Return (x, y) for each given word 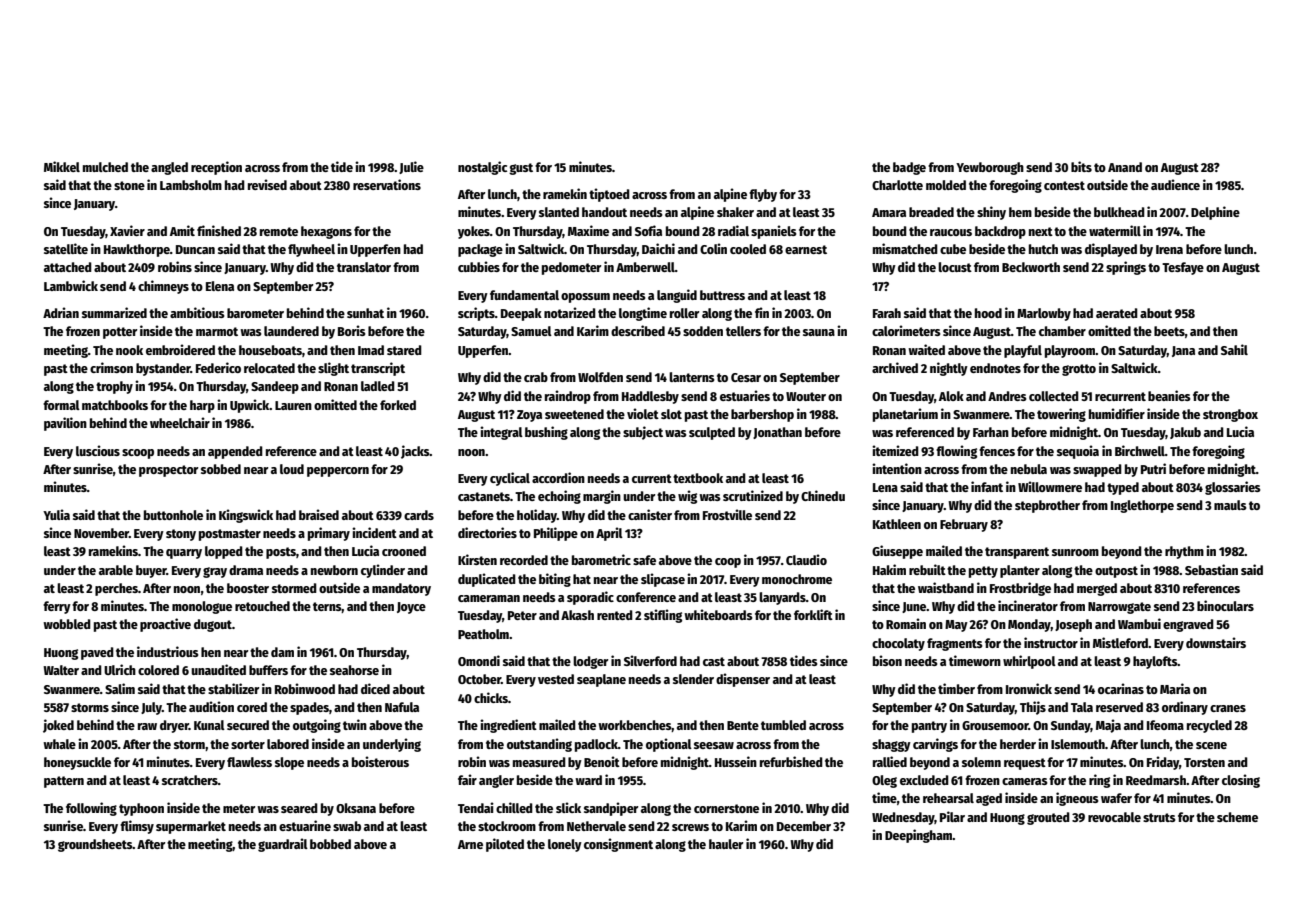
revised (267, 184)
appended (235, 452)
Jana (1183, 351)
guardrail (283, 845)
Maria (1175, 688)
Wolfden (600, 377)
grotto (1079, 370)
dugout (213, 625)
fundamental (524, 295)
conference (646, 597)
